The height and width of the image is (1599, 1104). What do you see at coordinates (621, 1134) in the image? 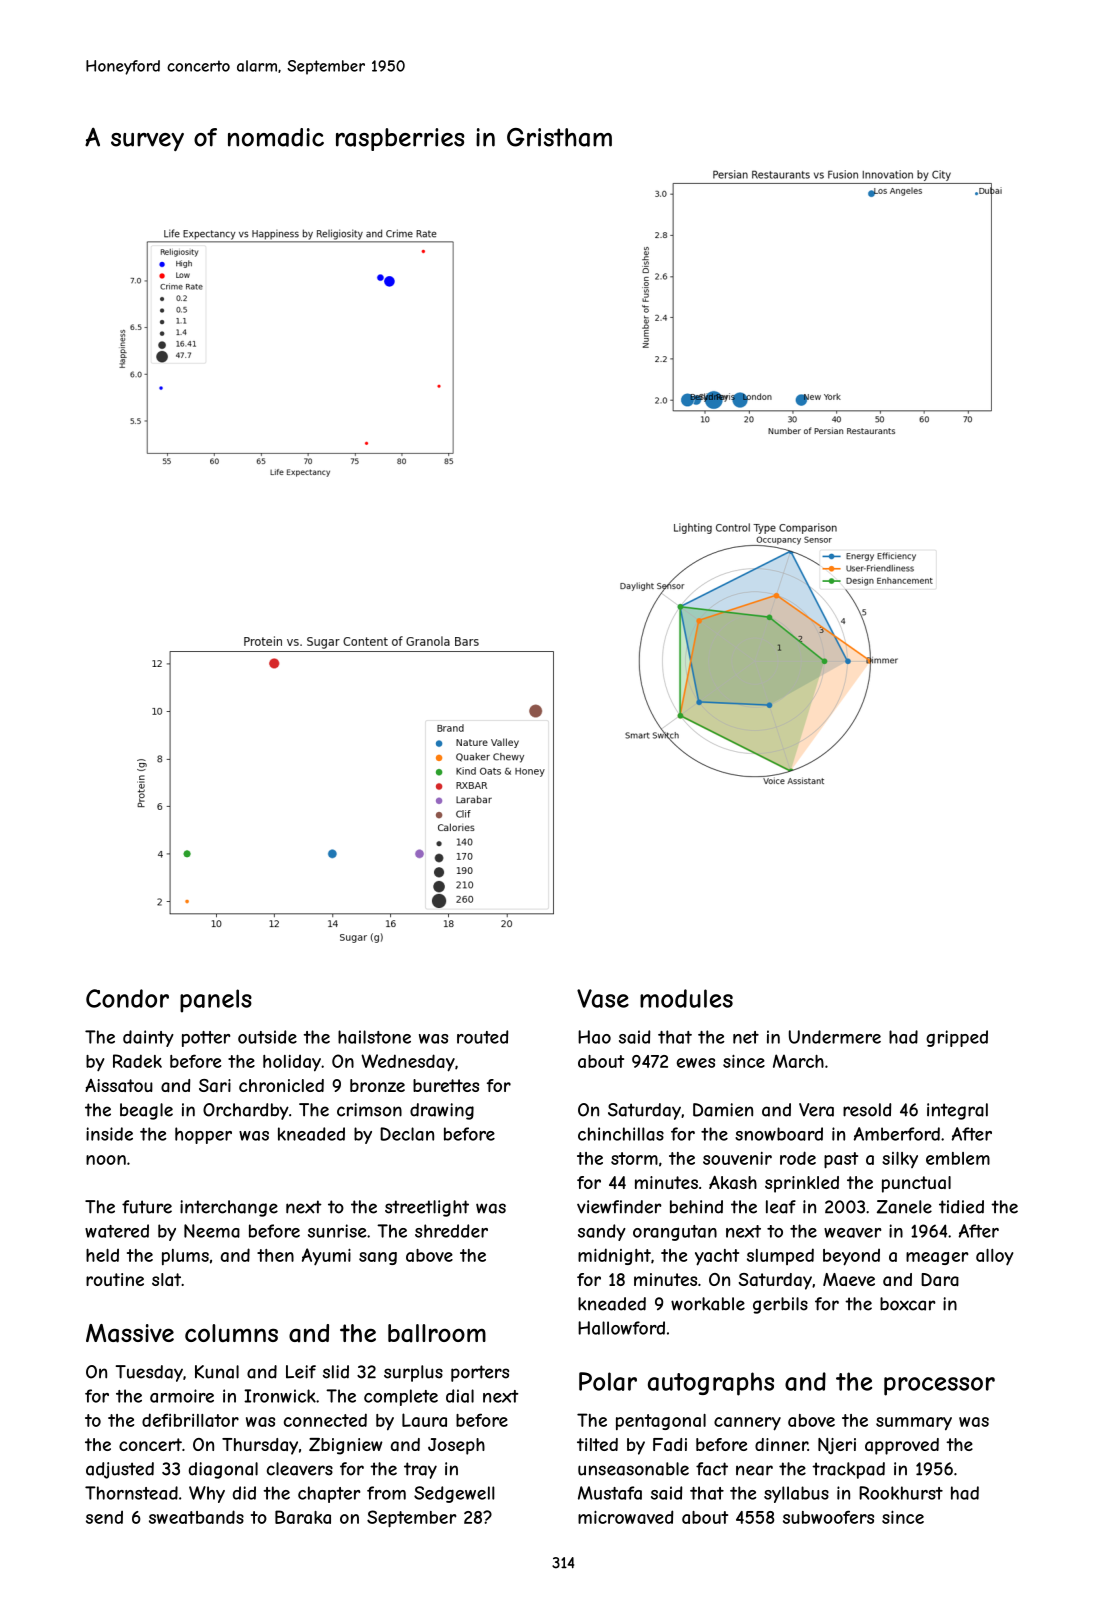
I see `chinchillas` at bounding box center [621, 1134].
